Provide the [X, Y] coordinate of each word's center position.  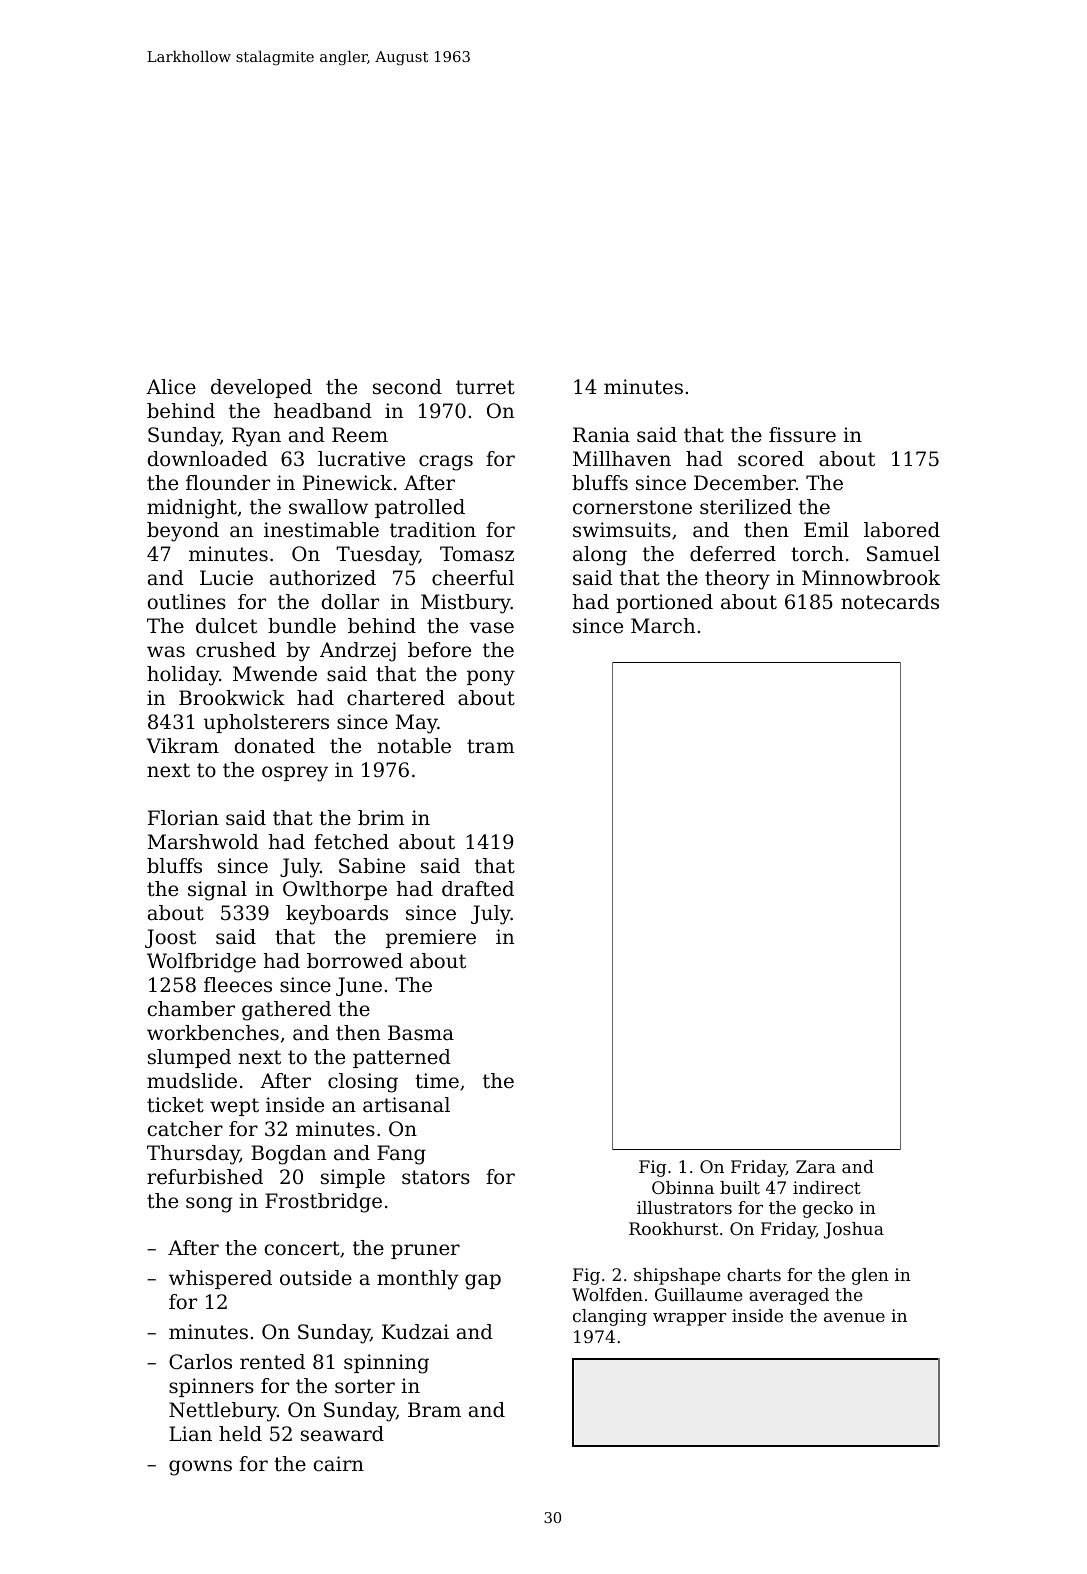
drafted [478, 889]
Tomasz [477, 554]
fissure [802, 435]
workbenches [213, 1033]
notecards [890, 602]
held [240, 1434]
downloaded [208, 459]
